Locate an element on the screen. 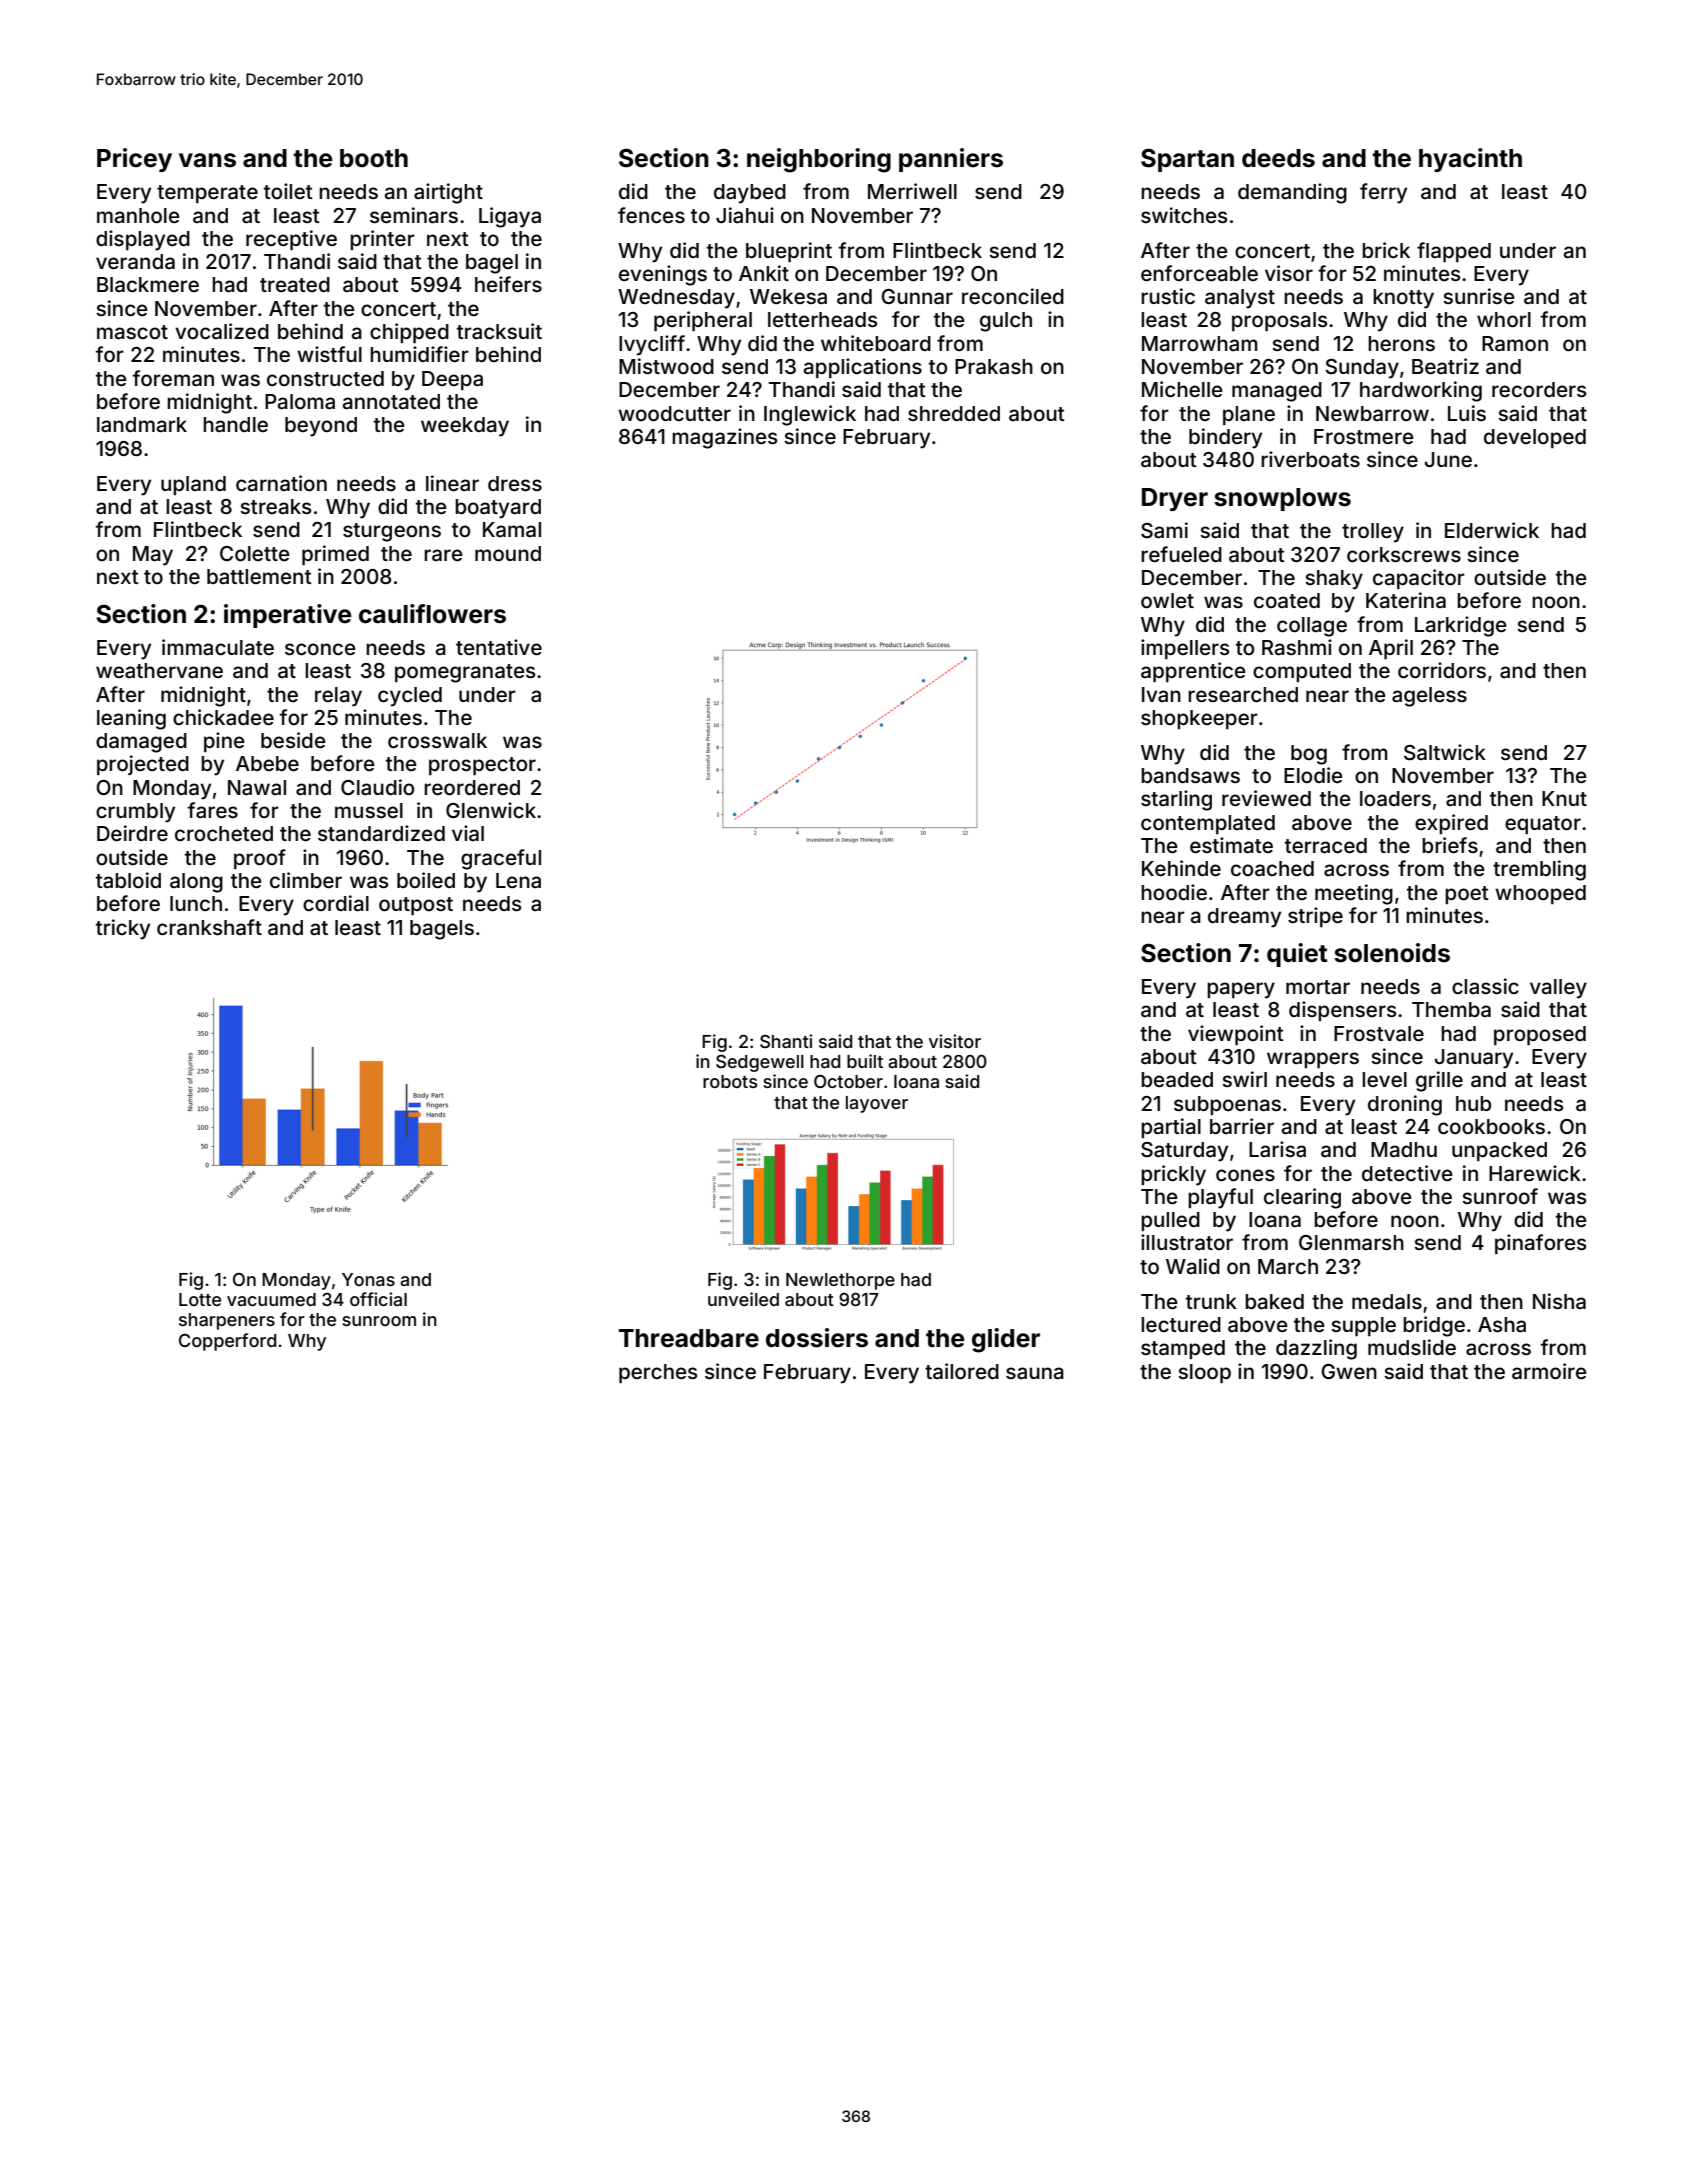 This screenshot has width=1683, height=2178. Ivan is located at coordinates (1161, 694).
